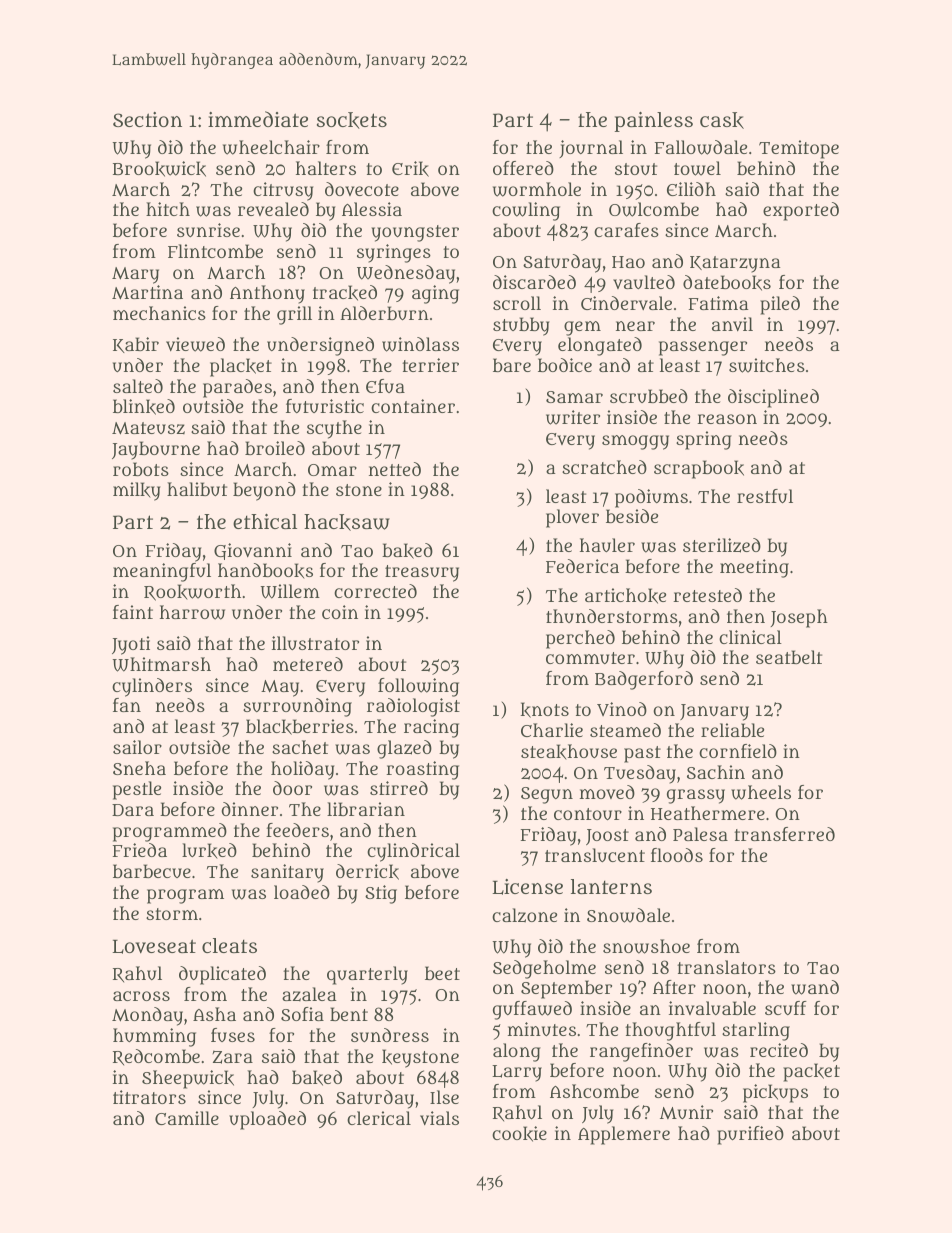 The image size is (952, 1233). I want to click on Temitope, so click(799, 149).
